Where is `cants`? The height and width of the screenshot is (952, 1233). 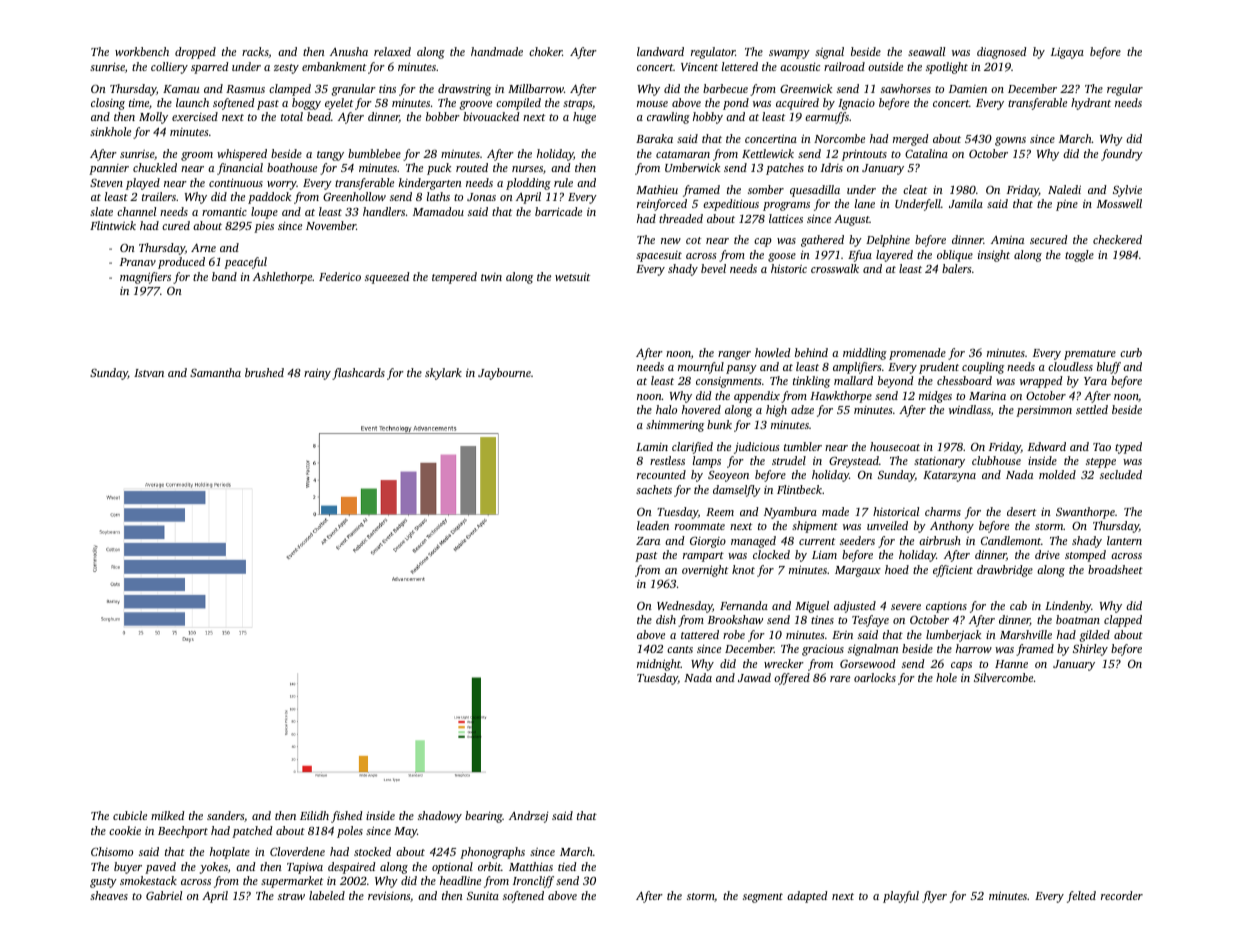
cants is located at coordinates (680, 649).
